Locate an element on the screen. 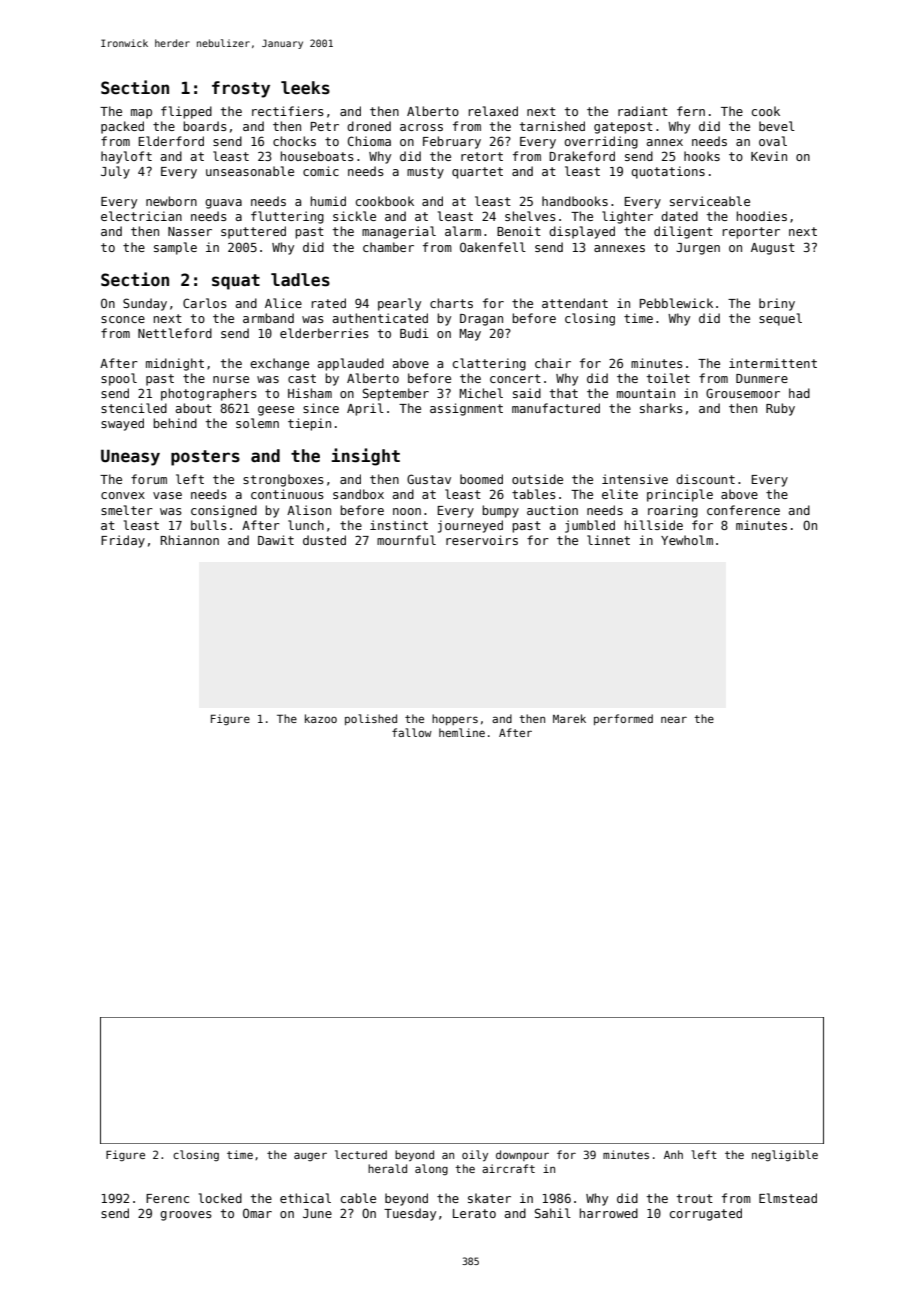  Friday is located at coordinates (123, 541).
